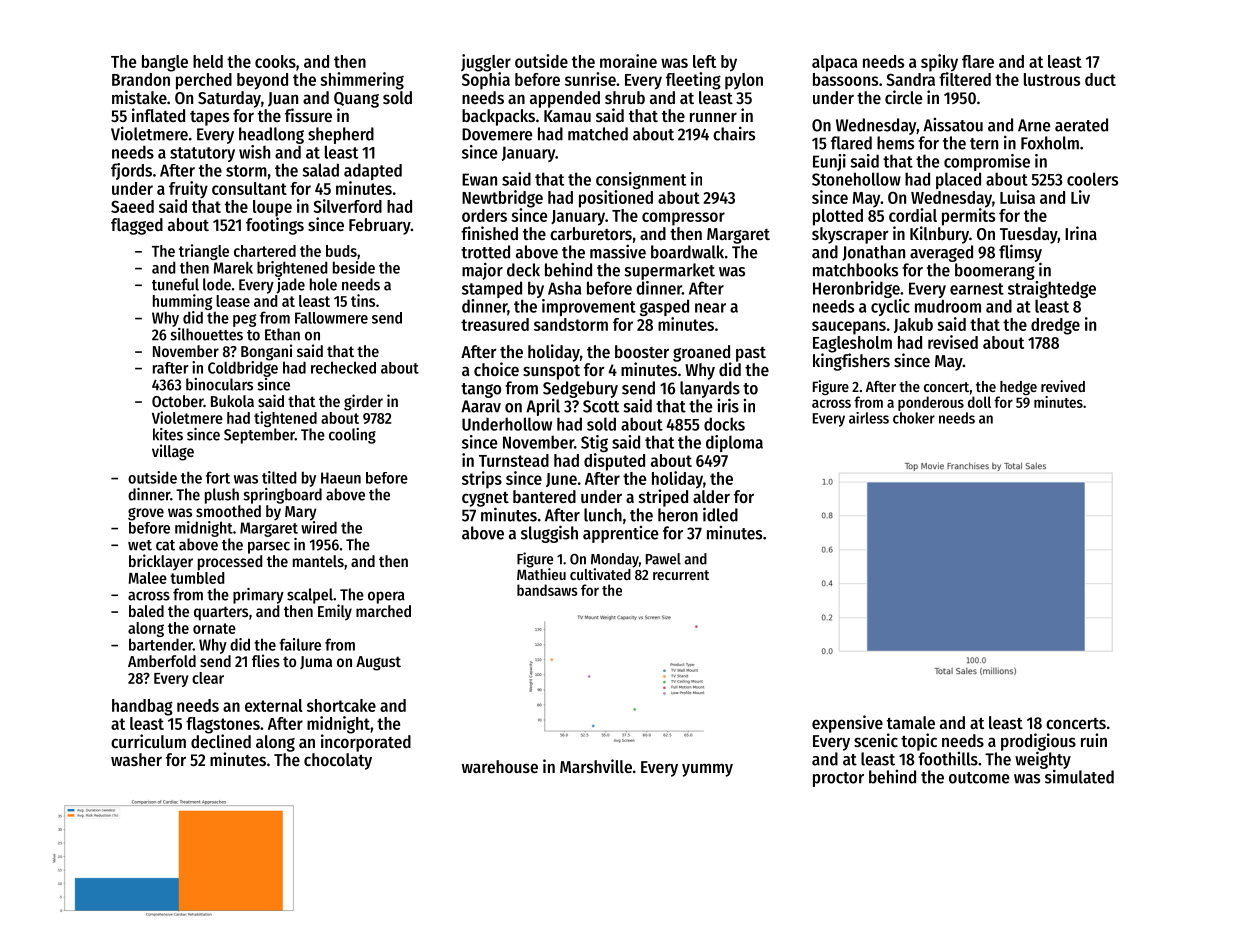  What do you see at coordinates (1038, 742) in the screenshot?
I see `prodigious` at bounding box center [1038, 742].
